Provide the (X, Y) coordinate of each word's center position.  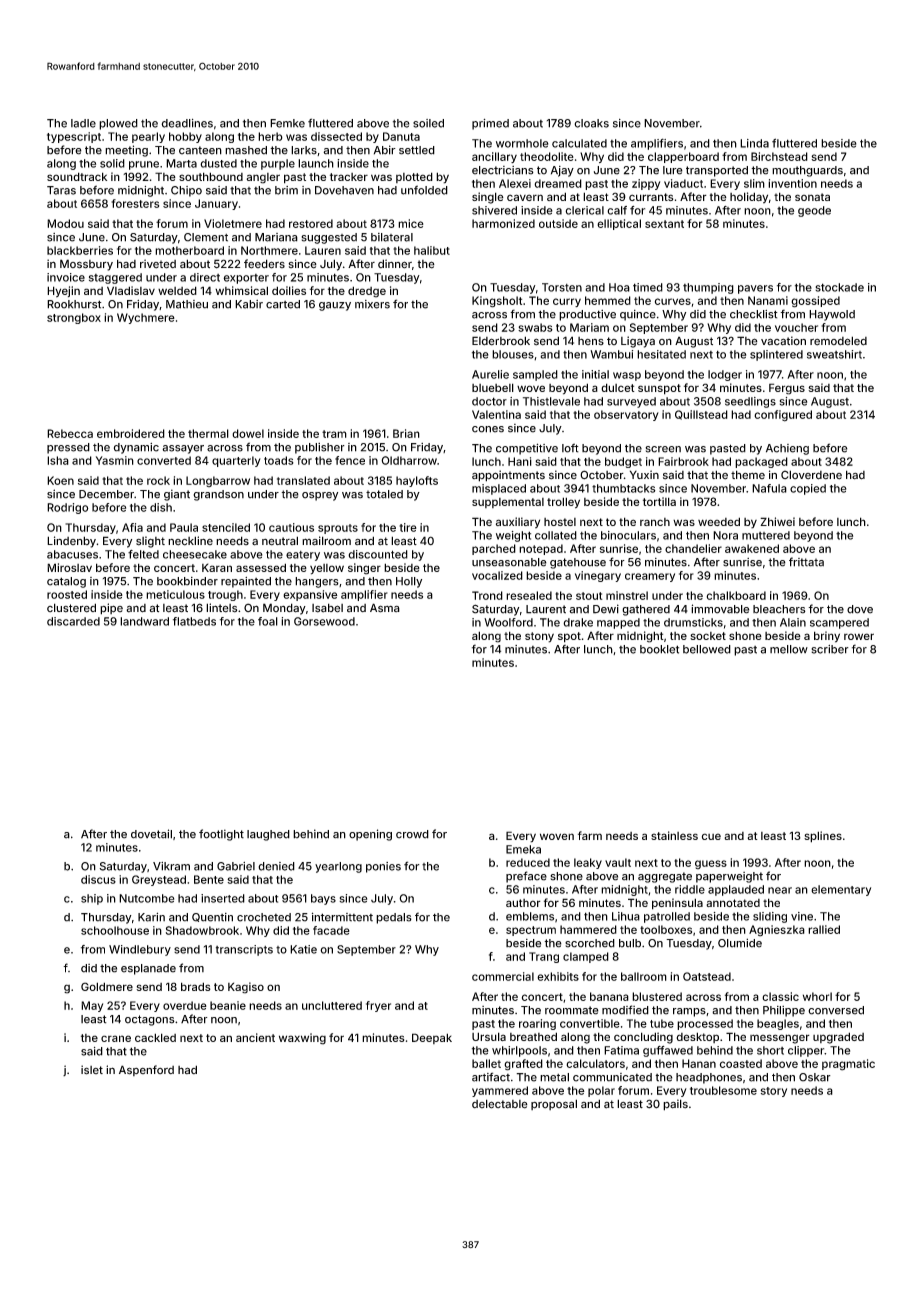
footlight (221, 835)
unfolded (424, 190)
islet (92, 1070)
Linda (754, 143)
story (774, 1092)
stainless (674, 835)
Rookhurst (74, 304)
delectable (500, 1104)
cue (711, 836)
